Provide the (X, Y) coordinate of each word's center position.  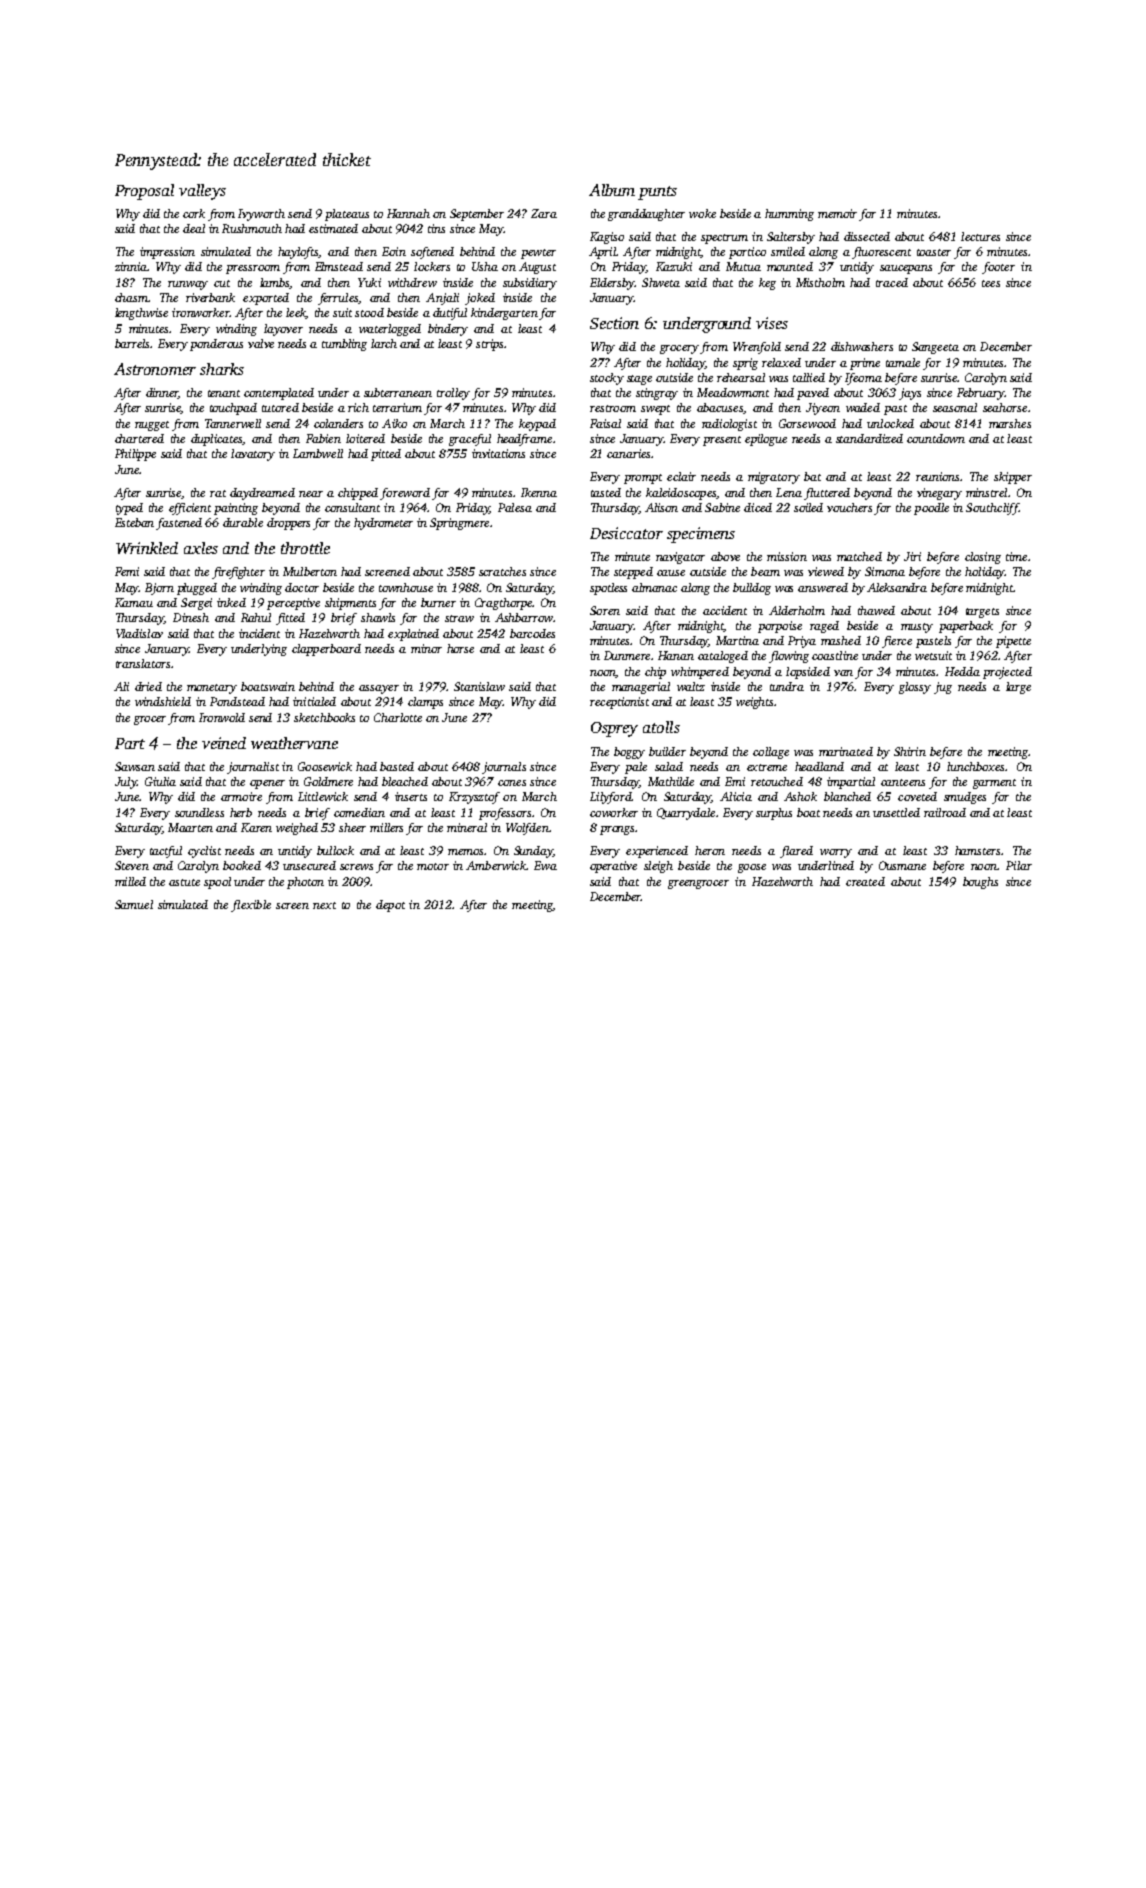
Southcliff (992, 509)
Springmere (459, 524)
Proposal (144, 192)
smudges (965, 798)
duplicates (217, 440)
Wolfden (527, 829)
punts (657, 193)
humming (789, 215)
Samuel (134, 904)
